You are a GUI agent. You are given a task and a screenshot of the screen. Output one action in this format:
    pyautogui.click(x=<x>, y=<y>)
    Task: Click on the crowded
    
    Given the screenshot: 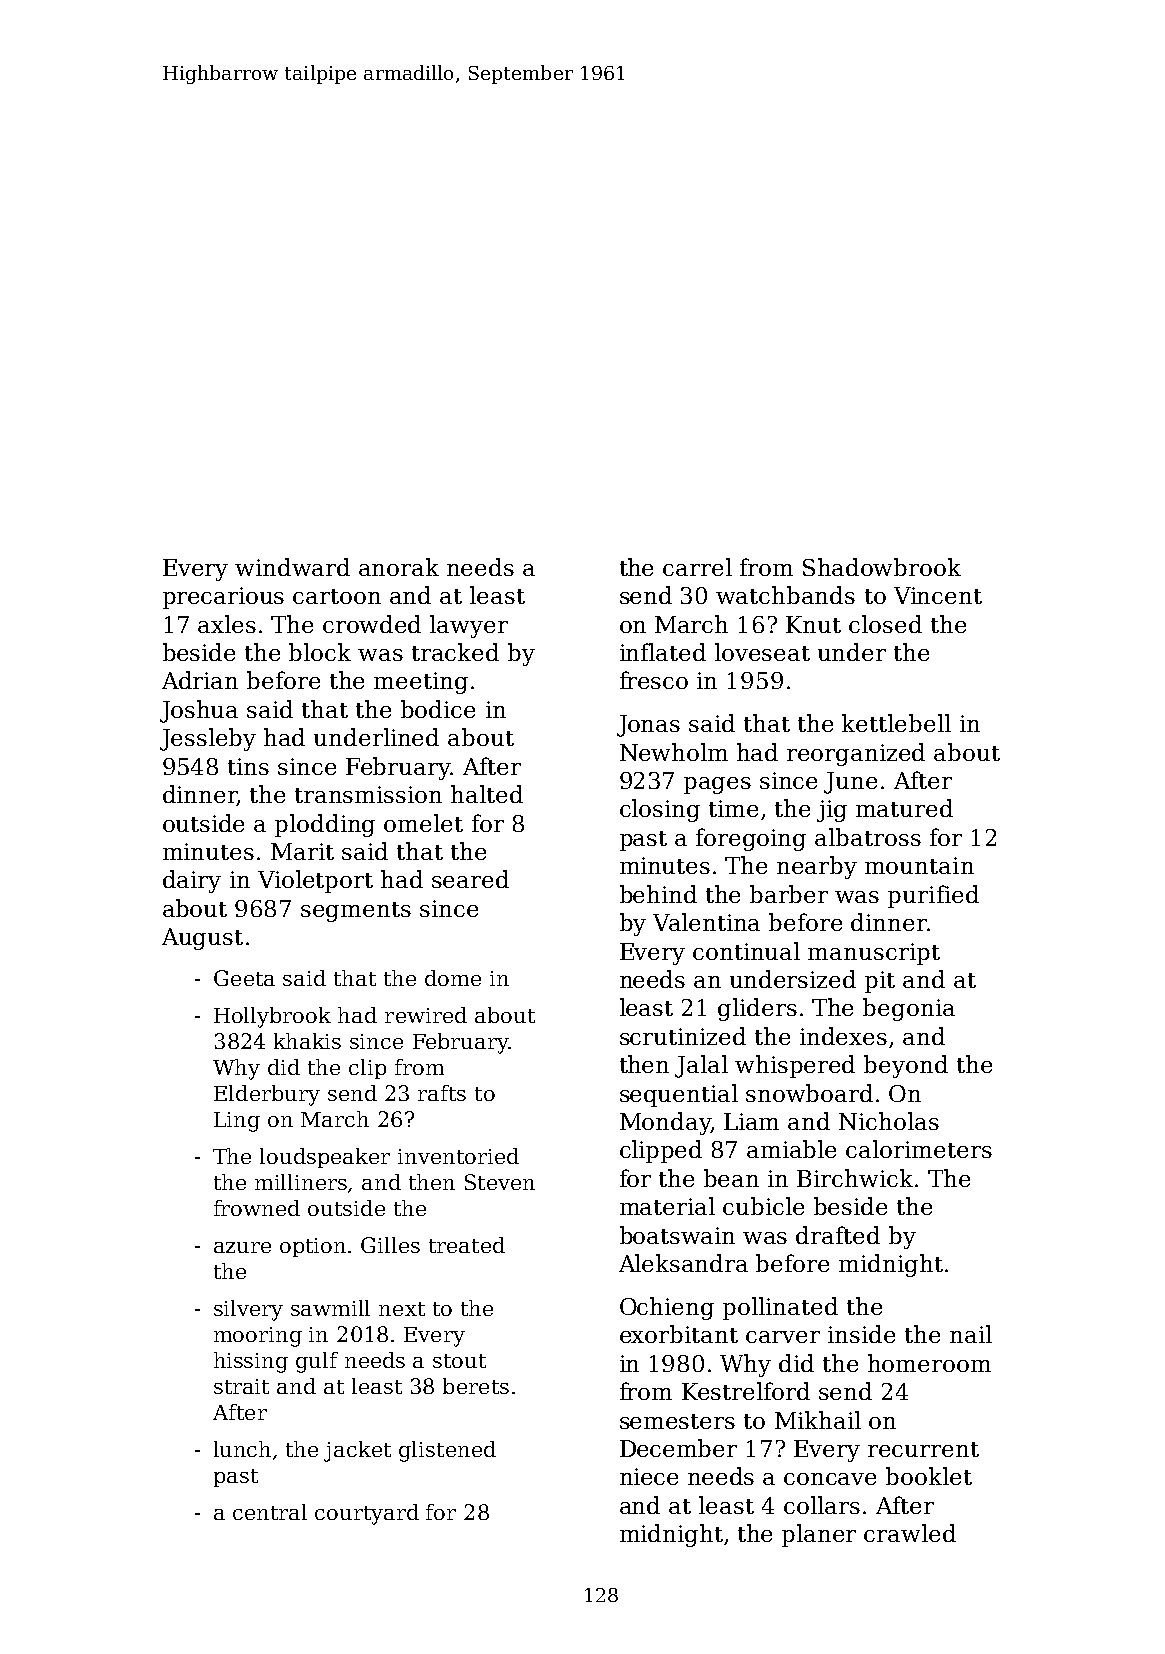 What is the action you would take?
    pyautogui.click(x=372, y=624)
